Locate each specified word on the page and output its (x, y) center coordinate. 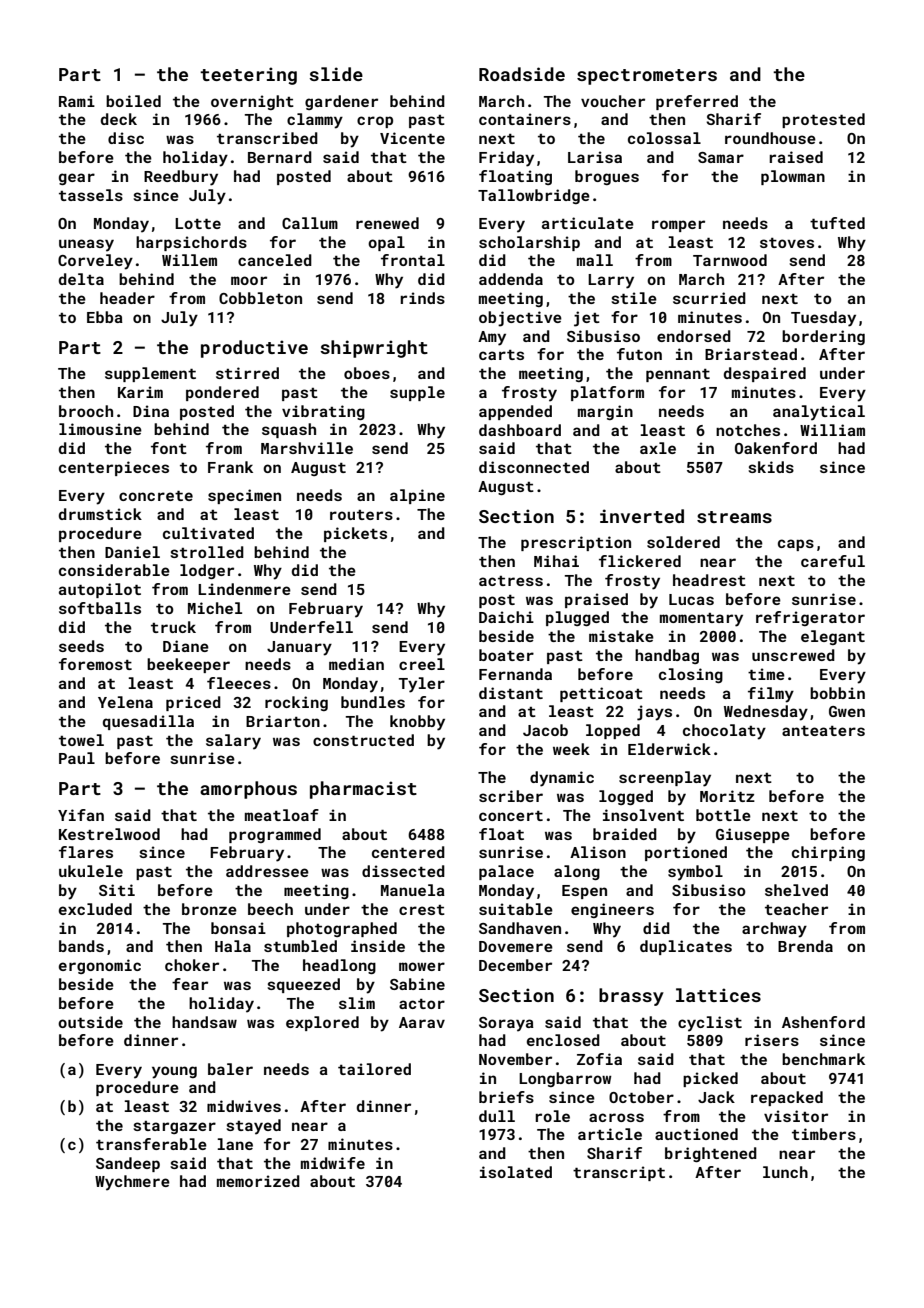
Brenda (805, 946)
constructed (363, 740)
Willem (189, 260)
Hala (233, 946)
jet (587, 319)
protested (823, 120)
